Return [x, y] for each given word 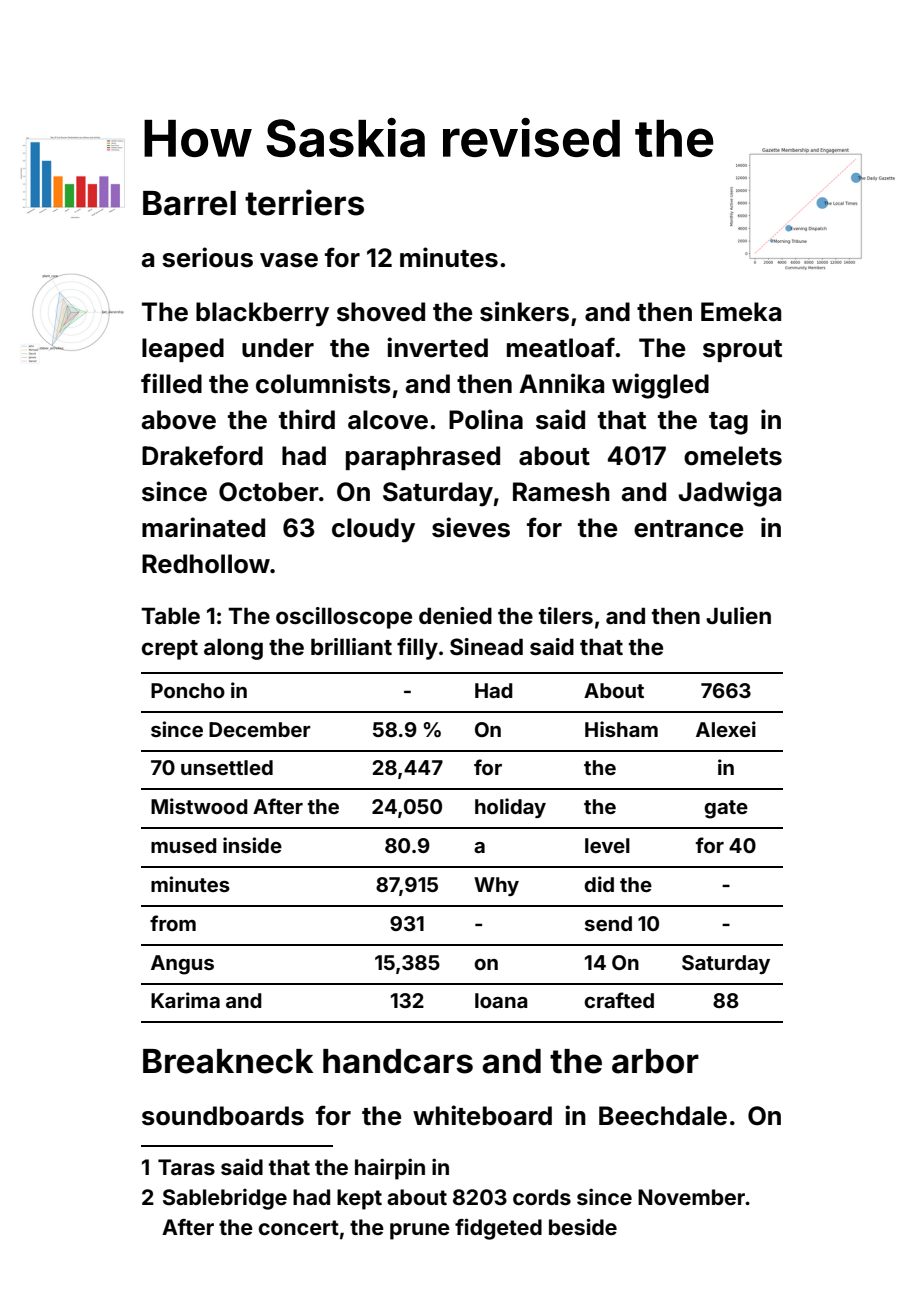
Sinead [486, 647]
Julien [738, 615]
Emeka [741, 312]
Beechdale [663, 1116]
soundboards [223, 1116]
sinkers [524, 311]
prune [420, 1231]
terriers [304, 202]
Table [170, 615]
